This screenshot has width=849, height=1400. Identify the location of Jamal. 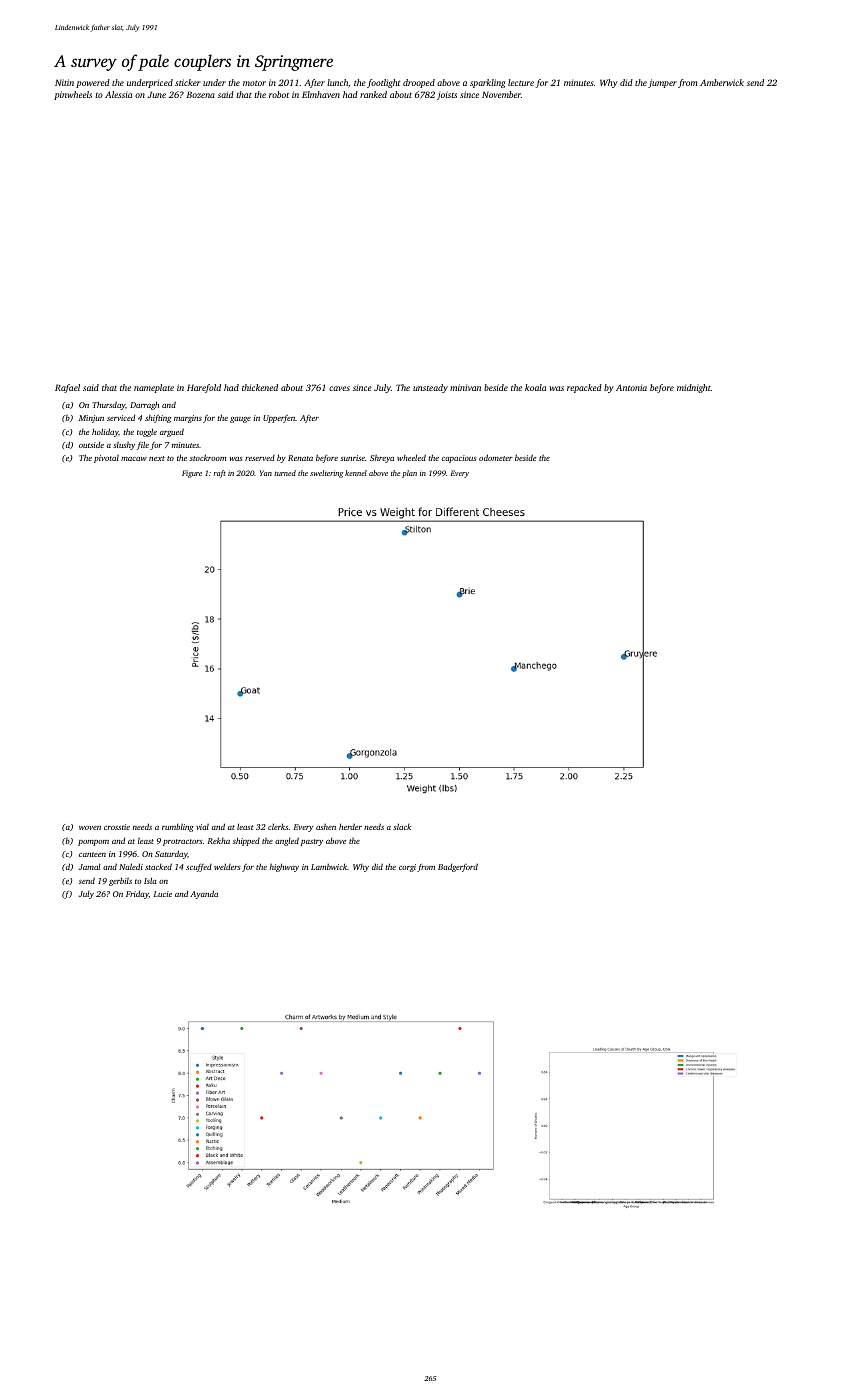
(89, 867).
